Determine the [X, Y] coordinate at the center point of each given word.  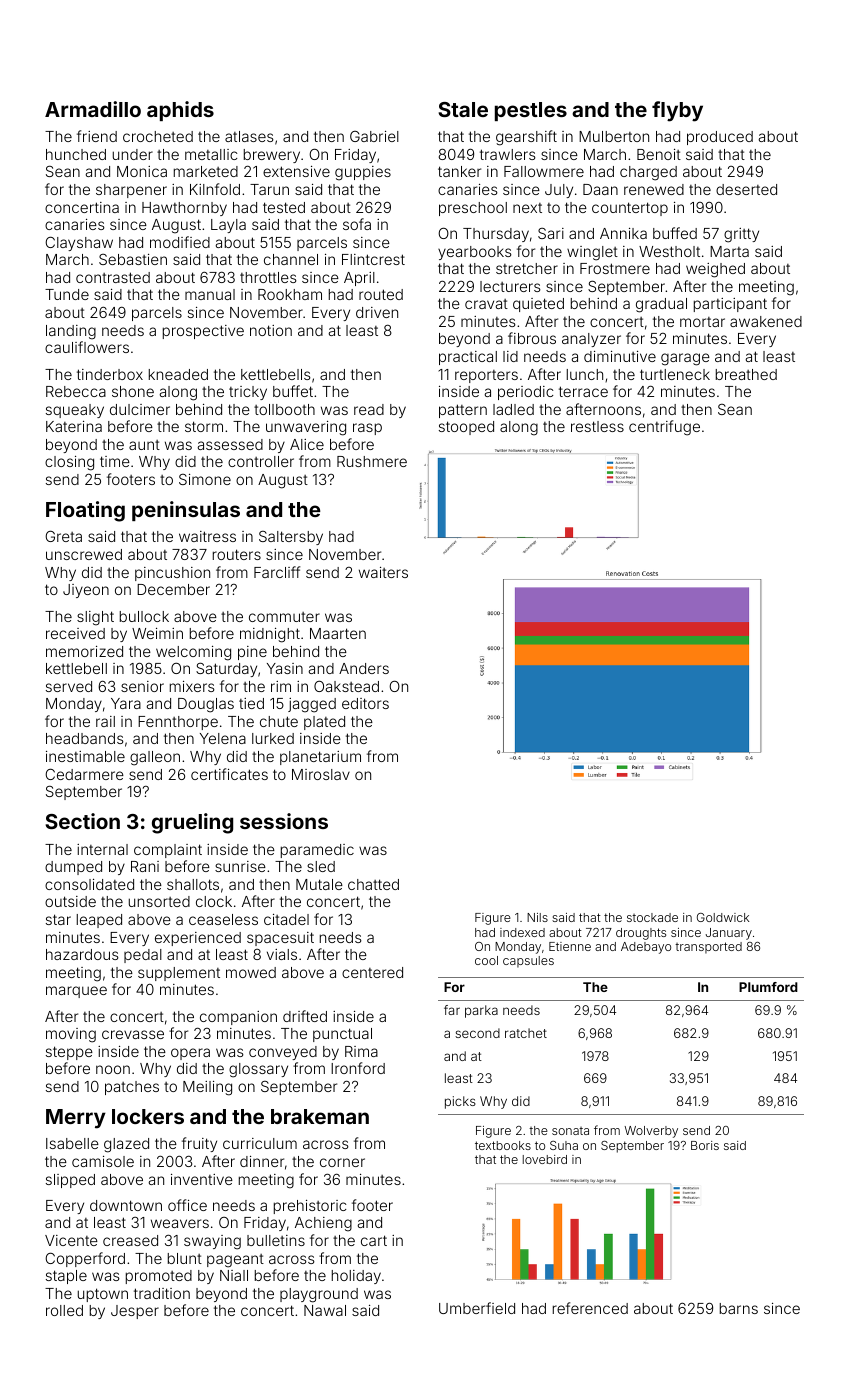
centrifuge [664, 428]
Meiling [207, 1088]
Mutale [319, 884]
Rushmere [372, 461]
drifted [305, 1016]
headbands [85, 738]
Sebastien [133, 259]
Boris [705, 1145]
